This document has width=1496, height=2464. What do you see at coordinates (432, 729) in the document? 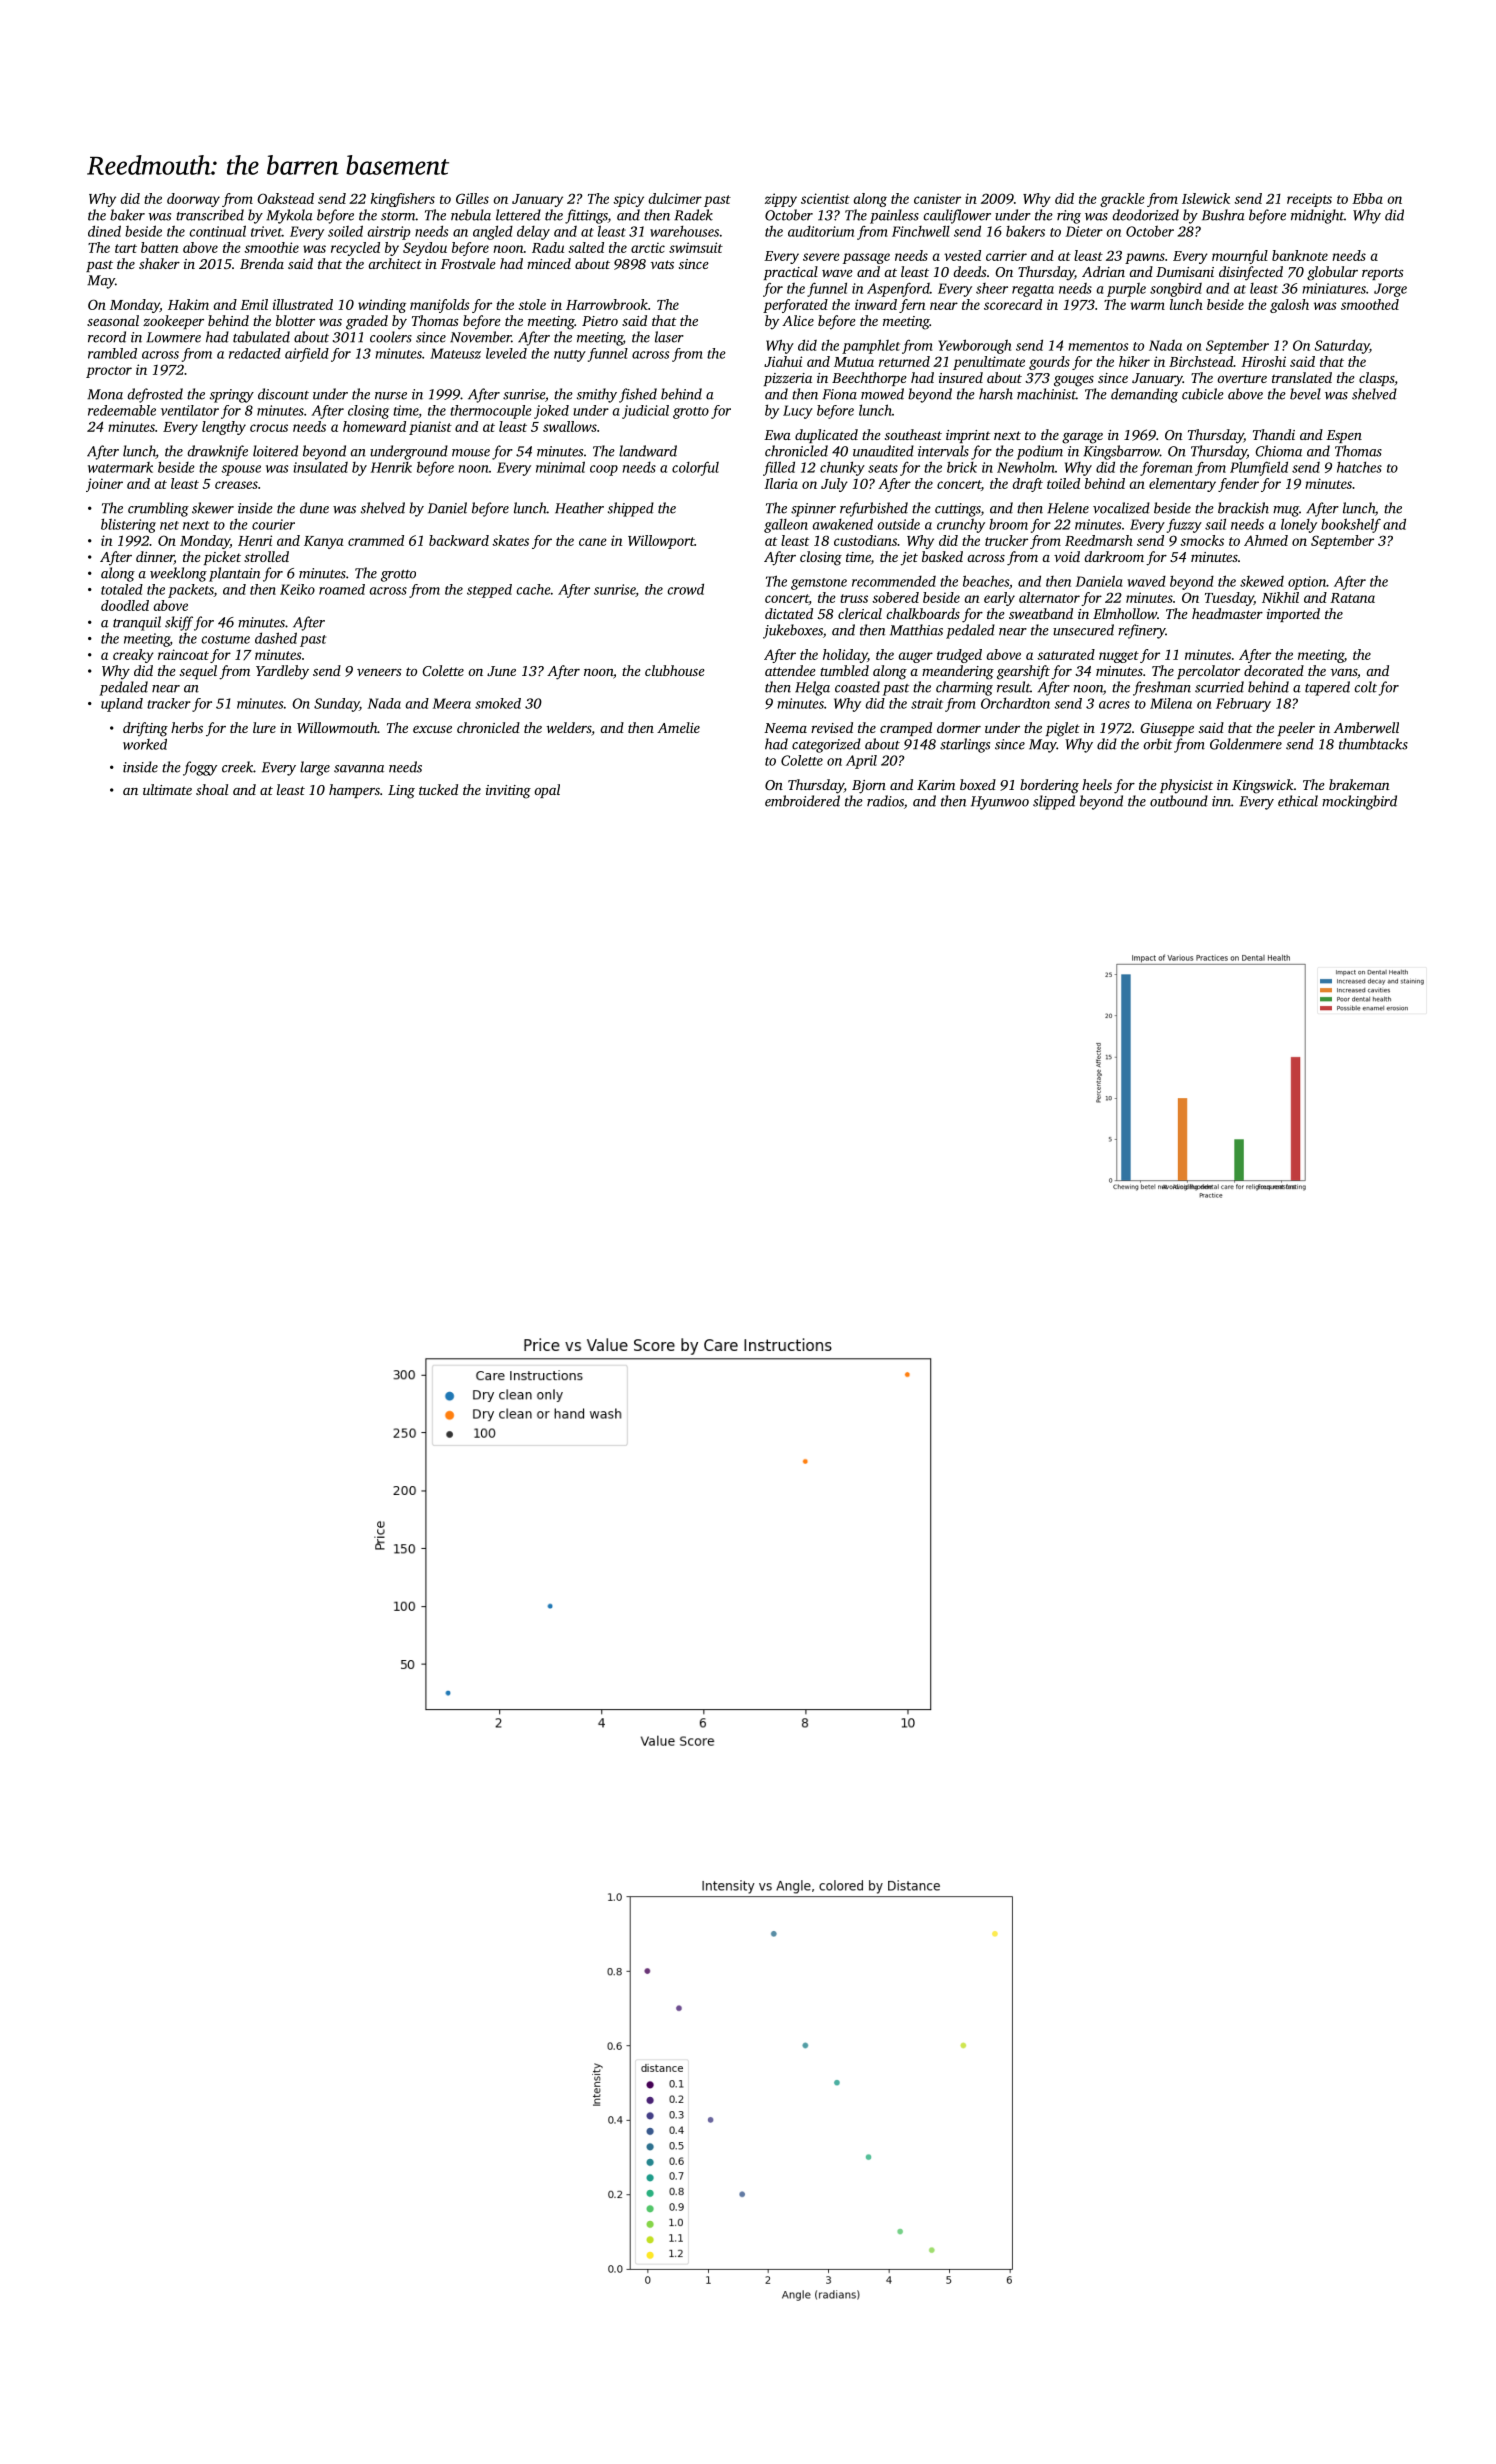
I see `excuse` at bounding box center [432, 729].
